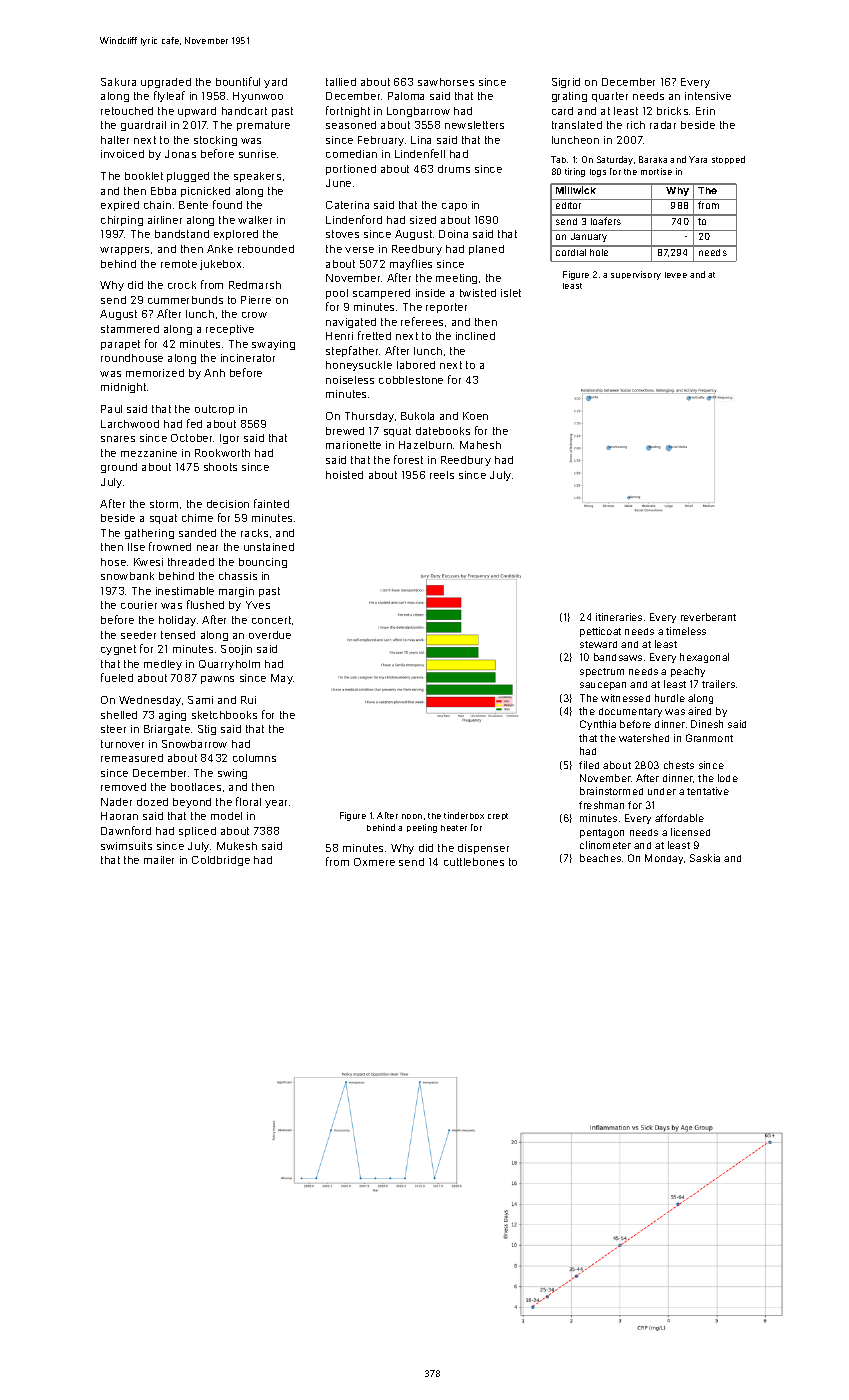 The width and height of the screenshot is (849, 1400). Describe the element at coordinates (118, 82) in the screenshot. I see `Sakura` at that location.
